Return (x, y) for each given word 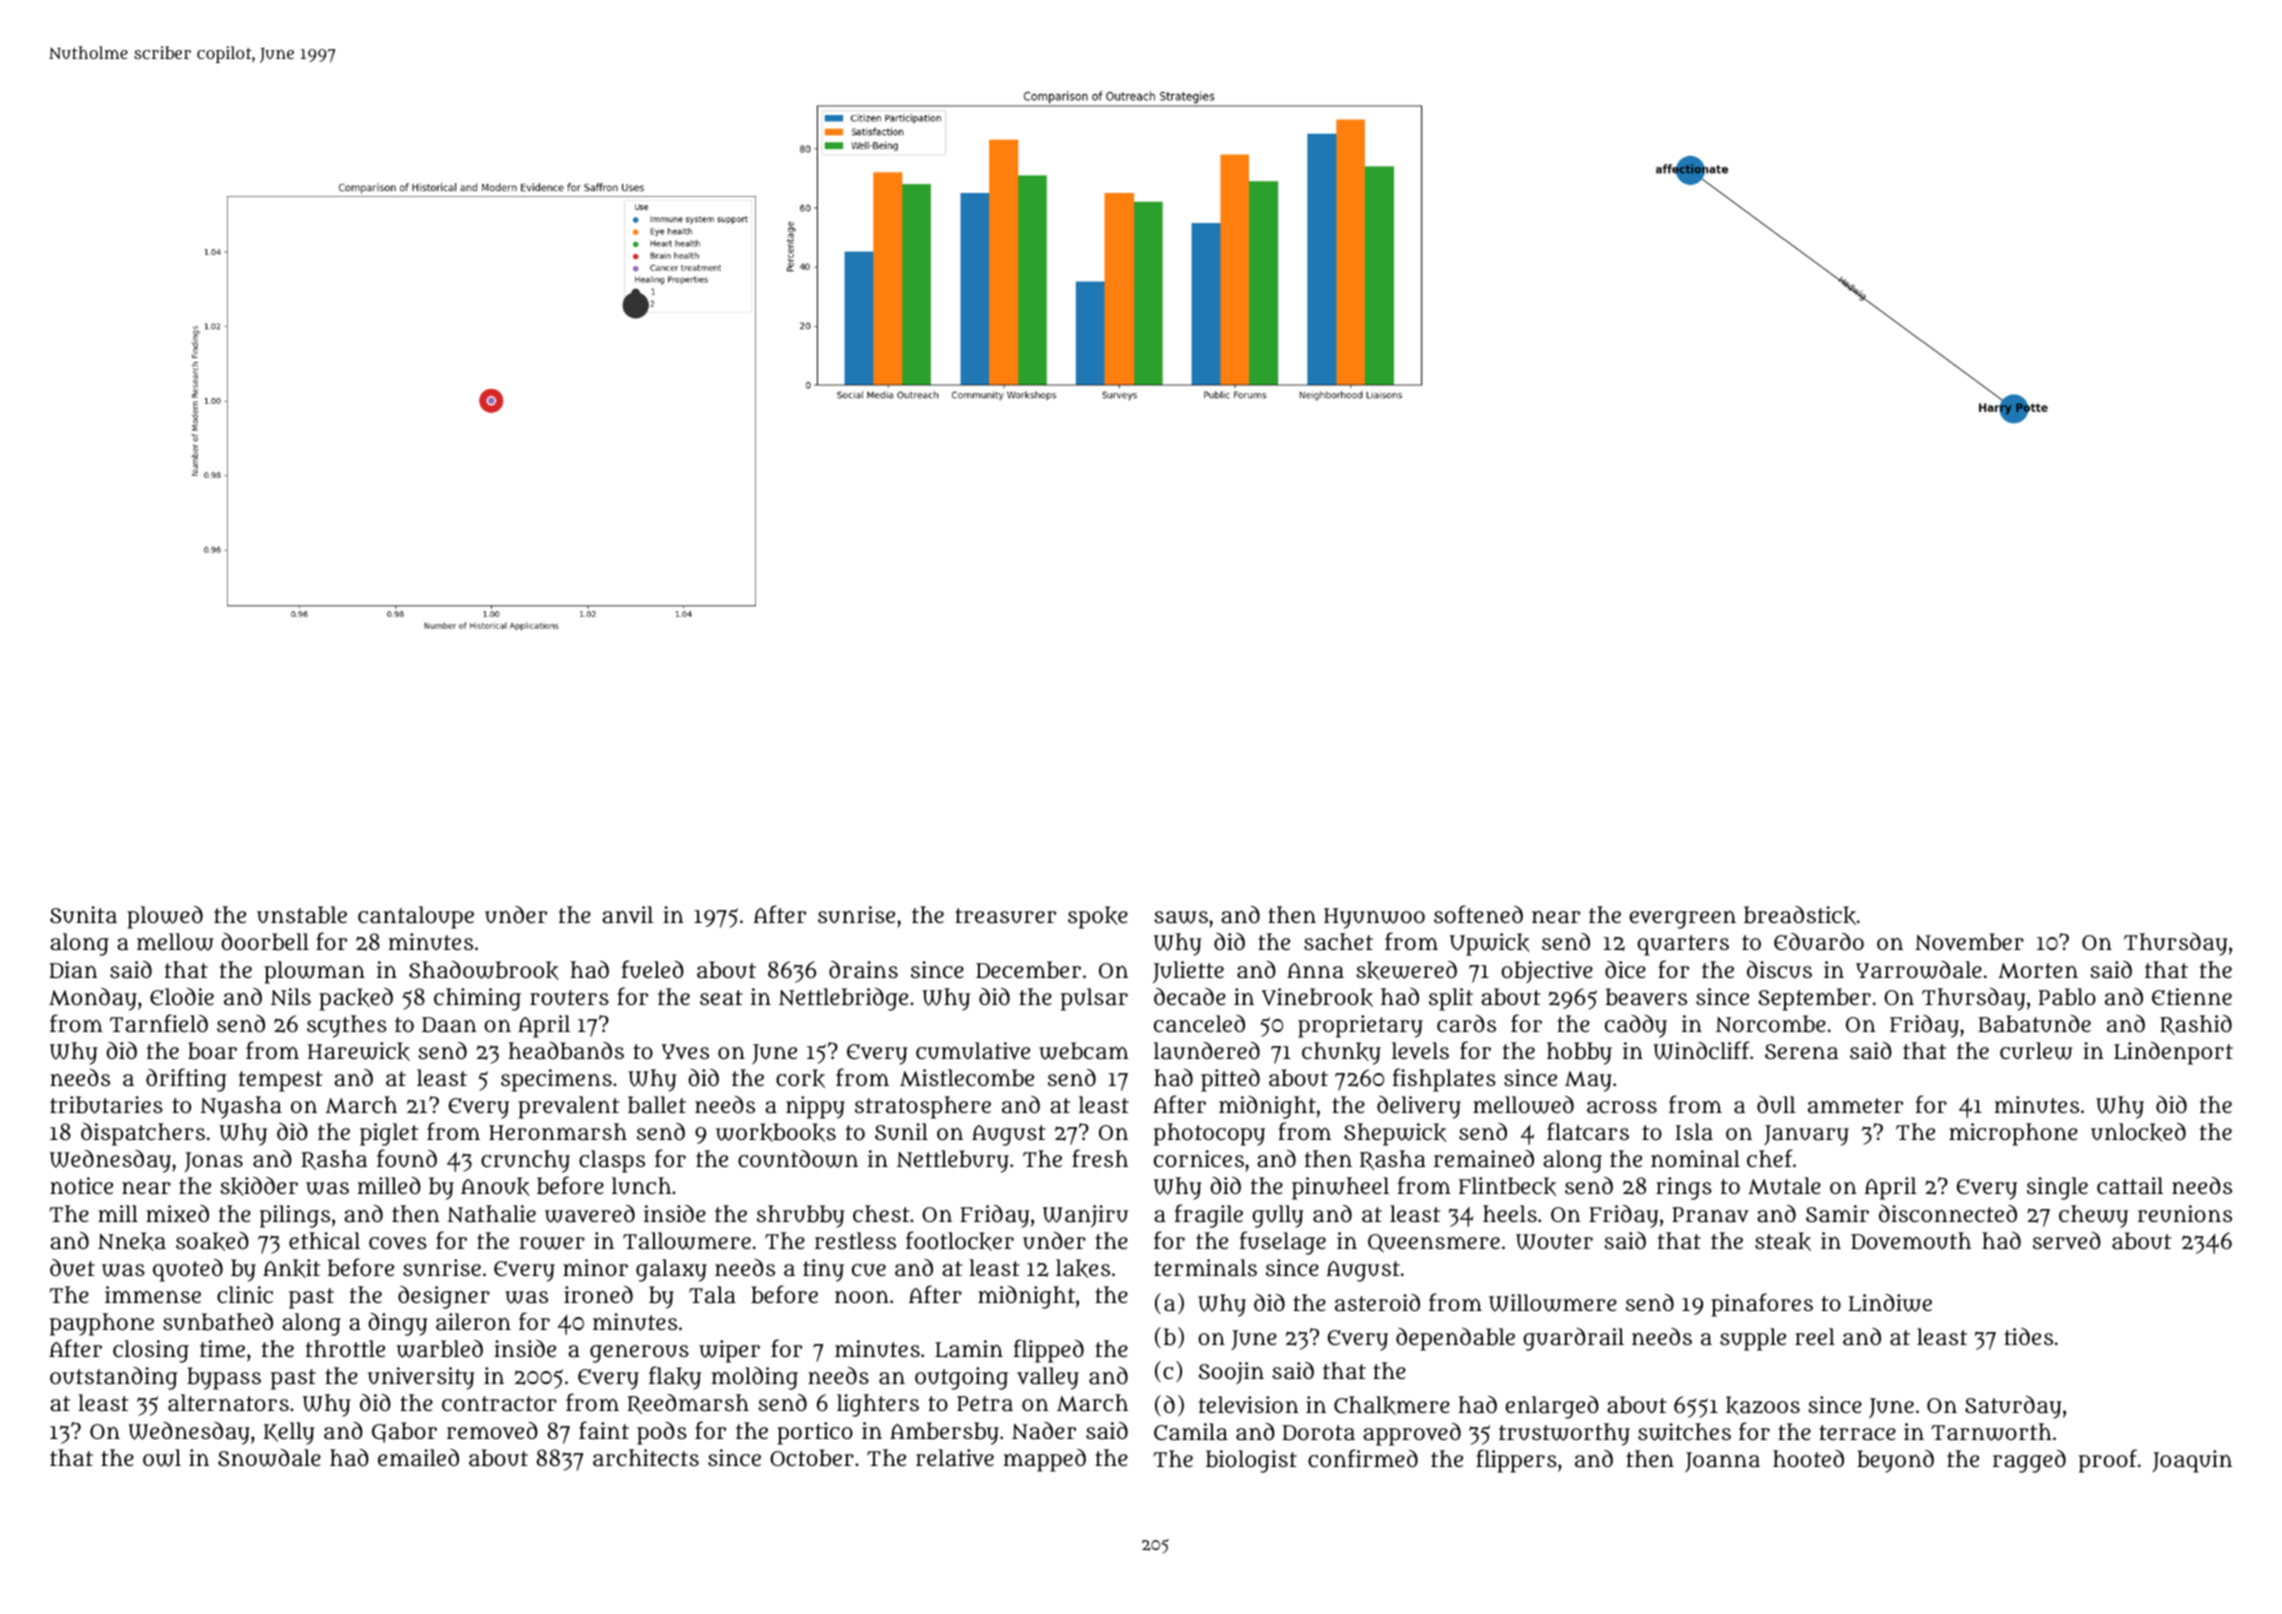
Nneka (132, 1241)
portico (815, 1433)
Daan (449, 1024)
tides (2028, 1336)
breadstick (1800, 915)
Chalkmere (1392, 1405)
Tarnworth (1991, 1432)
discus (1779, 970)
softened (1478, 914)
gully (1278, 1216)
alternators (228, 1402)
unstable (302, 915)
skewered (1406, 970)
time (222, 1348)
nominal (1695, 1158)
